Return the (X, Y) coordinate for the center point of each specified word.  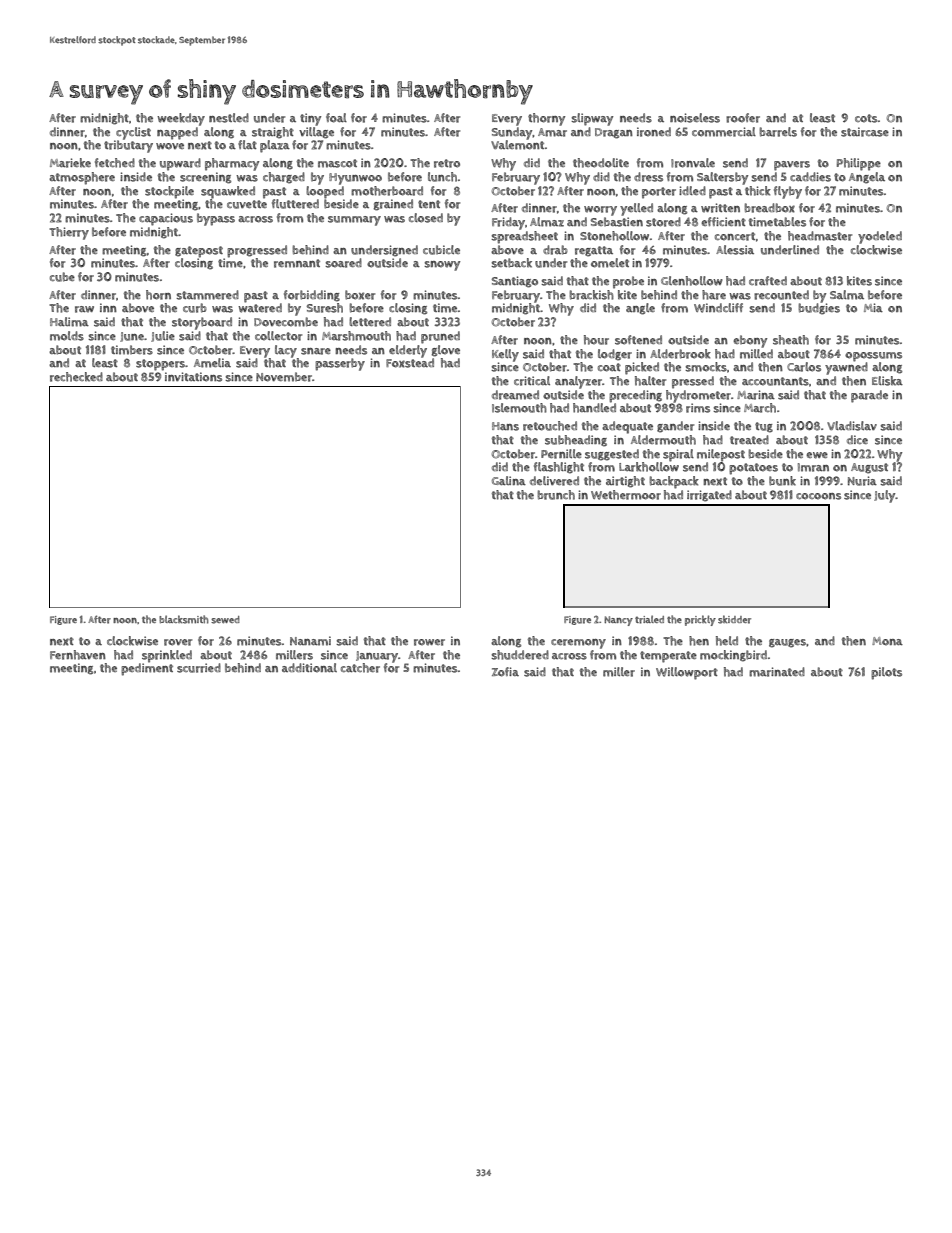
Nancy (618, 621)
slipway (592, 119)
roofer (743, 118)
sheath (791, 340)
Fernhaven (78, 655)
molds (67, 336)
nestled (229, 118)
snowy (442, 266)
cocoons (818, 496)
